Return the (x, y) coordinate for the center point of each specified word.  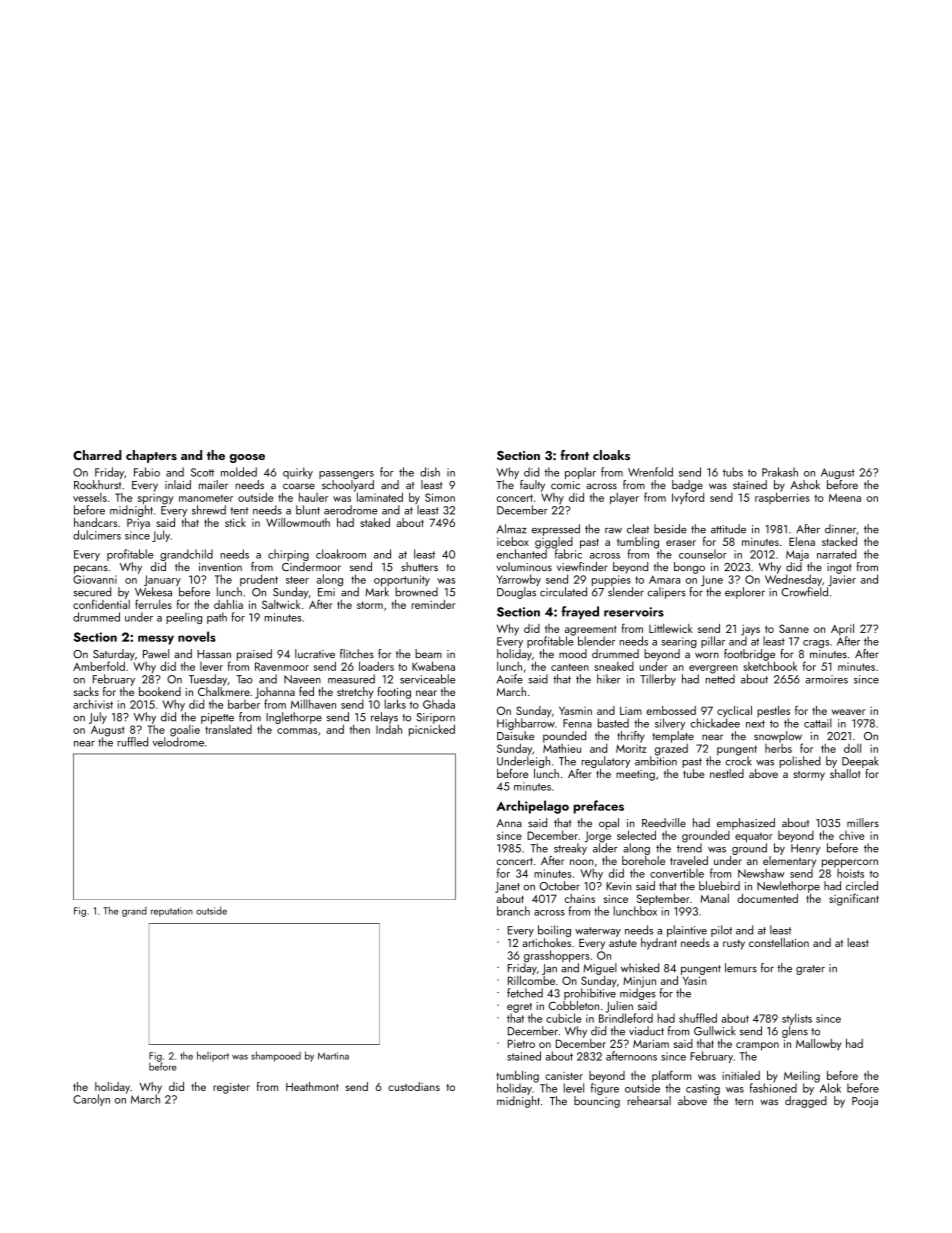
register (231, 1088)
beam (428, 653)
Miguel (600, 969)
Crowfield (805, 592)
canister (564, 1076)
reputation (172, 912)
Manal (714, 898)
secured (92, 592)
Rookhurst (97, 484)
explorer (745, 593)
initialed (741, 1075)
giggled (554, 543)
